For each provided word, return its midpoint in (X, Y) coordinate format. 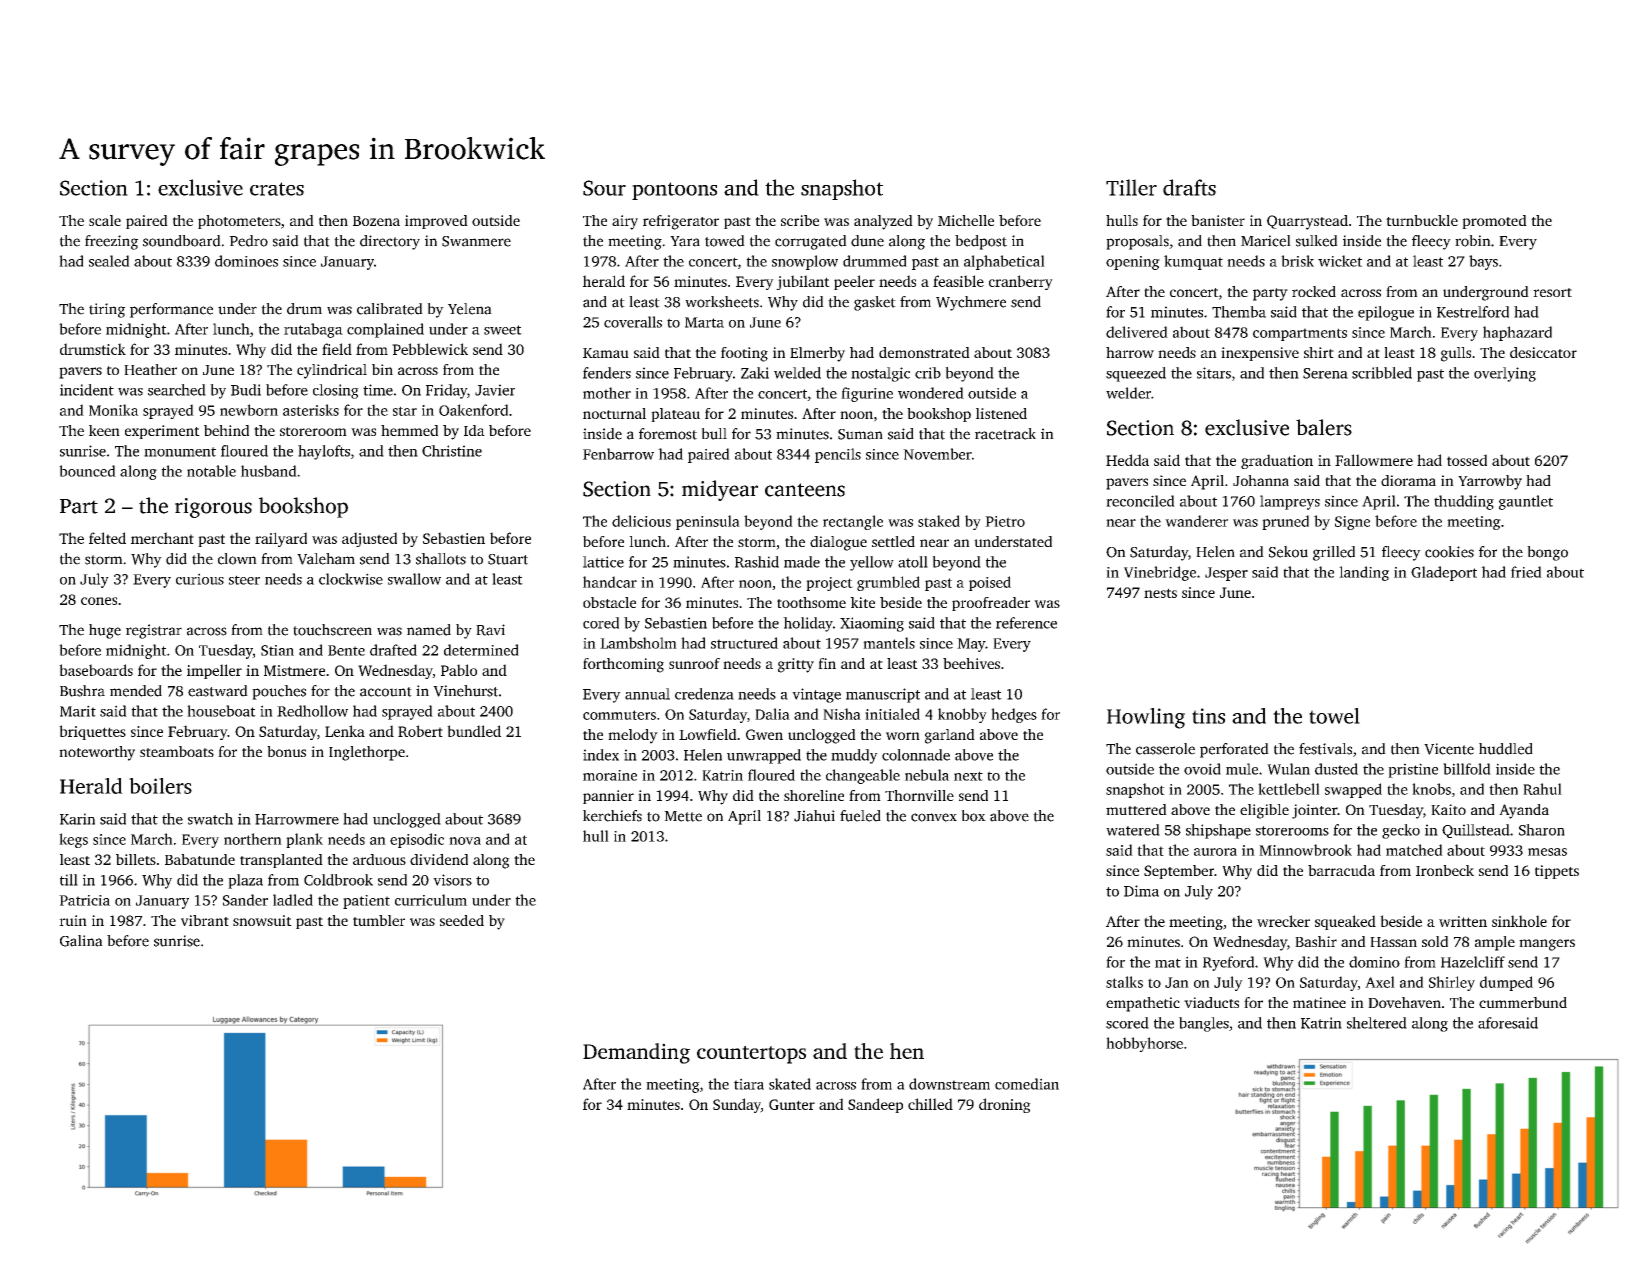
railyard (281, 539)
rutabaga (313, 330)
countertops (751, 1055)
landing (1364, 573)
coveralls (633, 322)
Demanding (636, 1053)
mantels (889, 643)
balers (1324, 427)
